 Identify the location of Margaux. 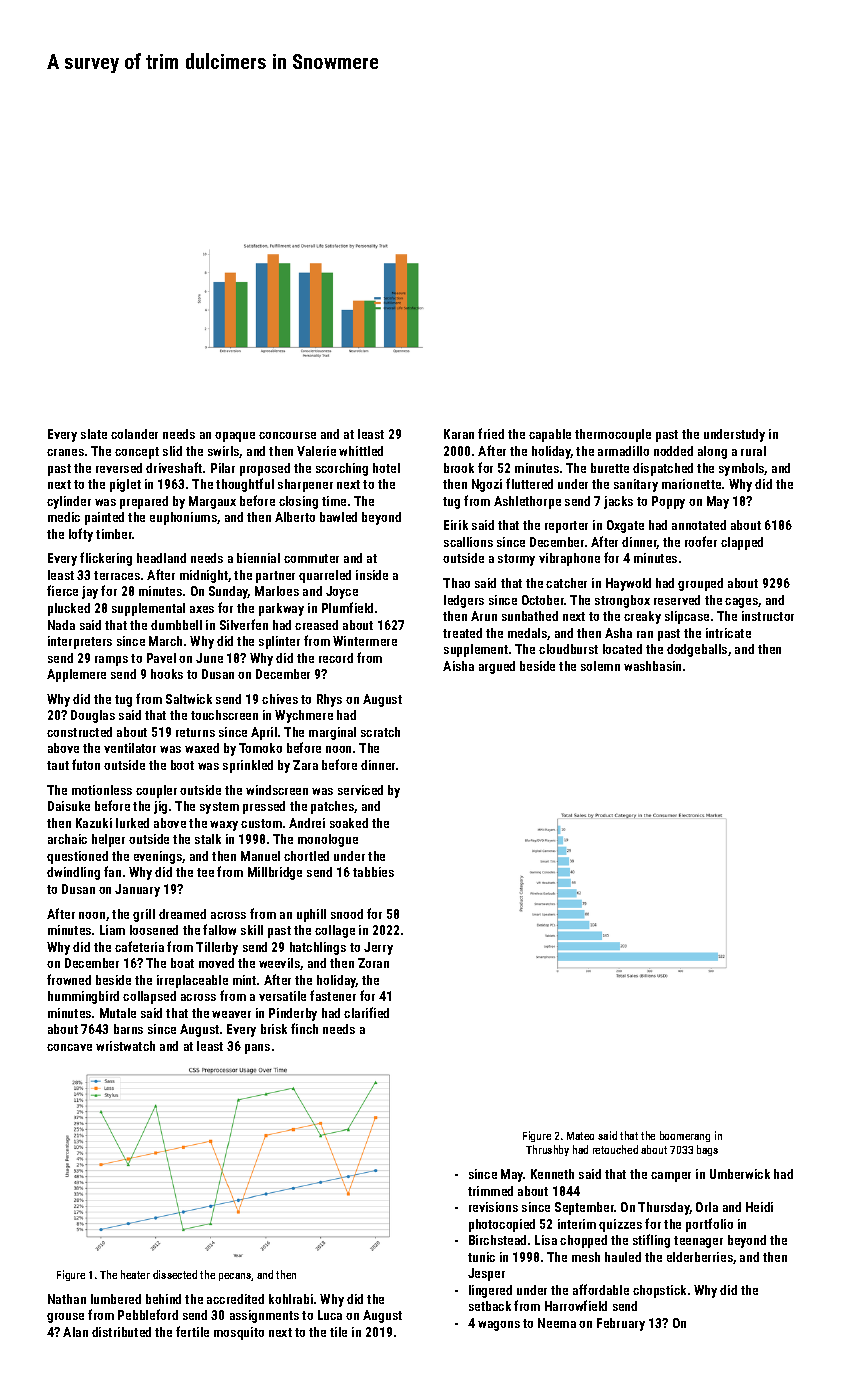
(212, 502).
